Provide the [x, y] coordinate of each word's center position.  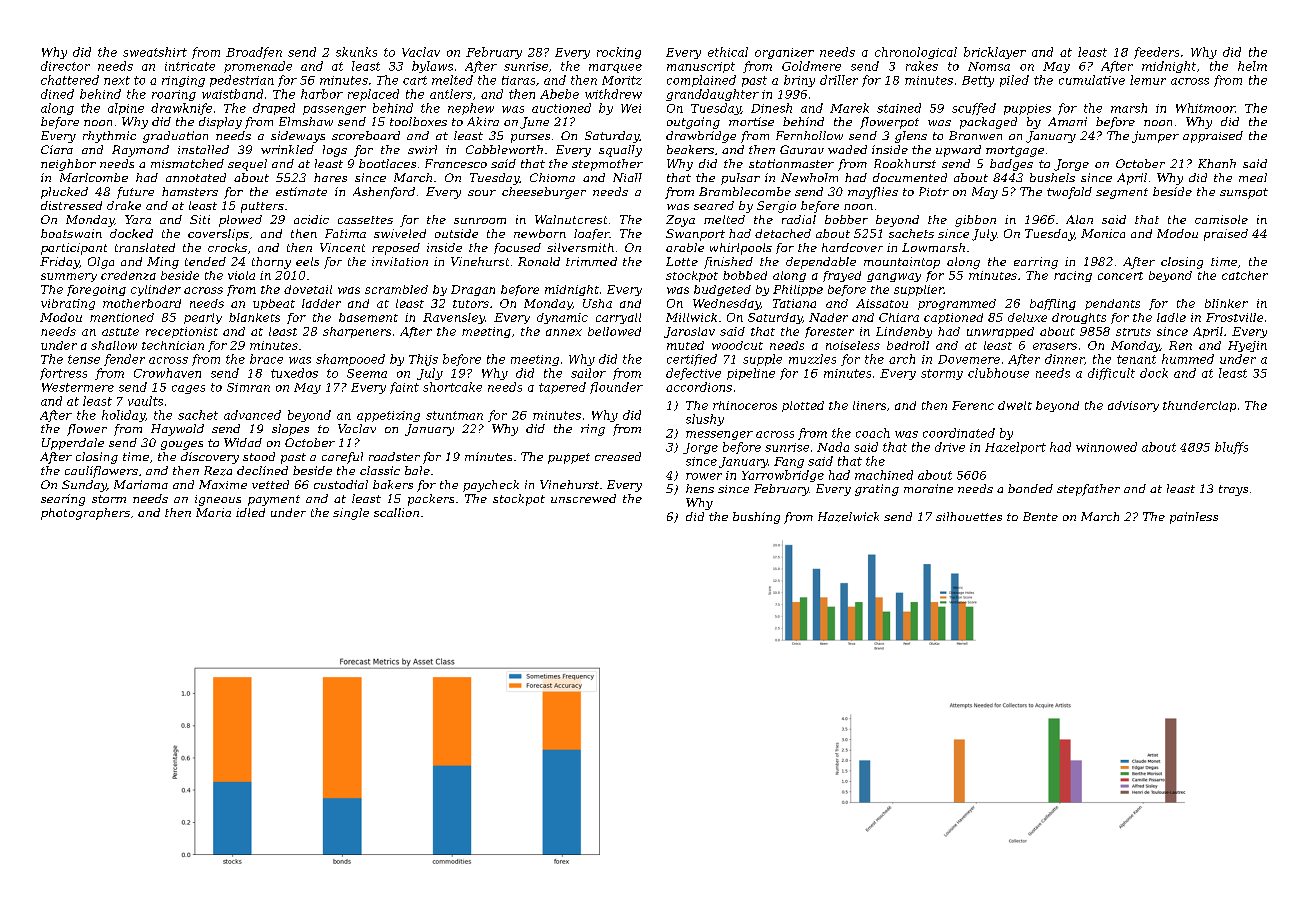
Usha [597, 303]
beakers [690, 149]
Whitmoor [1205, 108]
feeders [1156, 53]
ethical [728, 52]
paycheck [491, 486]
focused [517, 248]
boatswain [71, 233]
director [65, 66]
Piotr [934, 191]
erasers [1055, 346]
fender [124, 360]
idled [250, 512]
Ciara [57, 149]
